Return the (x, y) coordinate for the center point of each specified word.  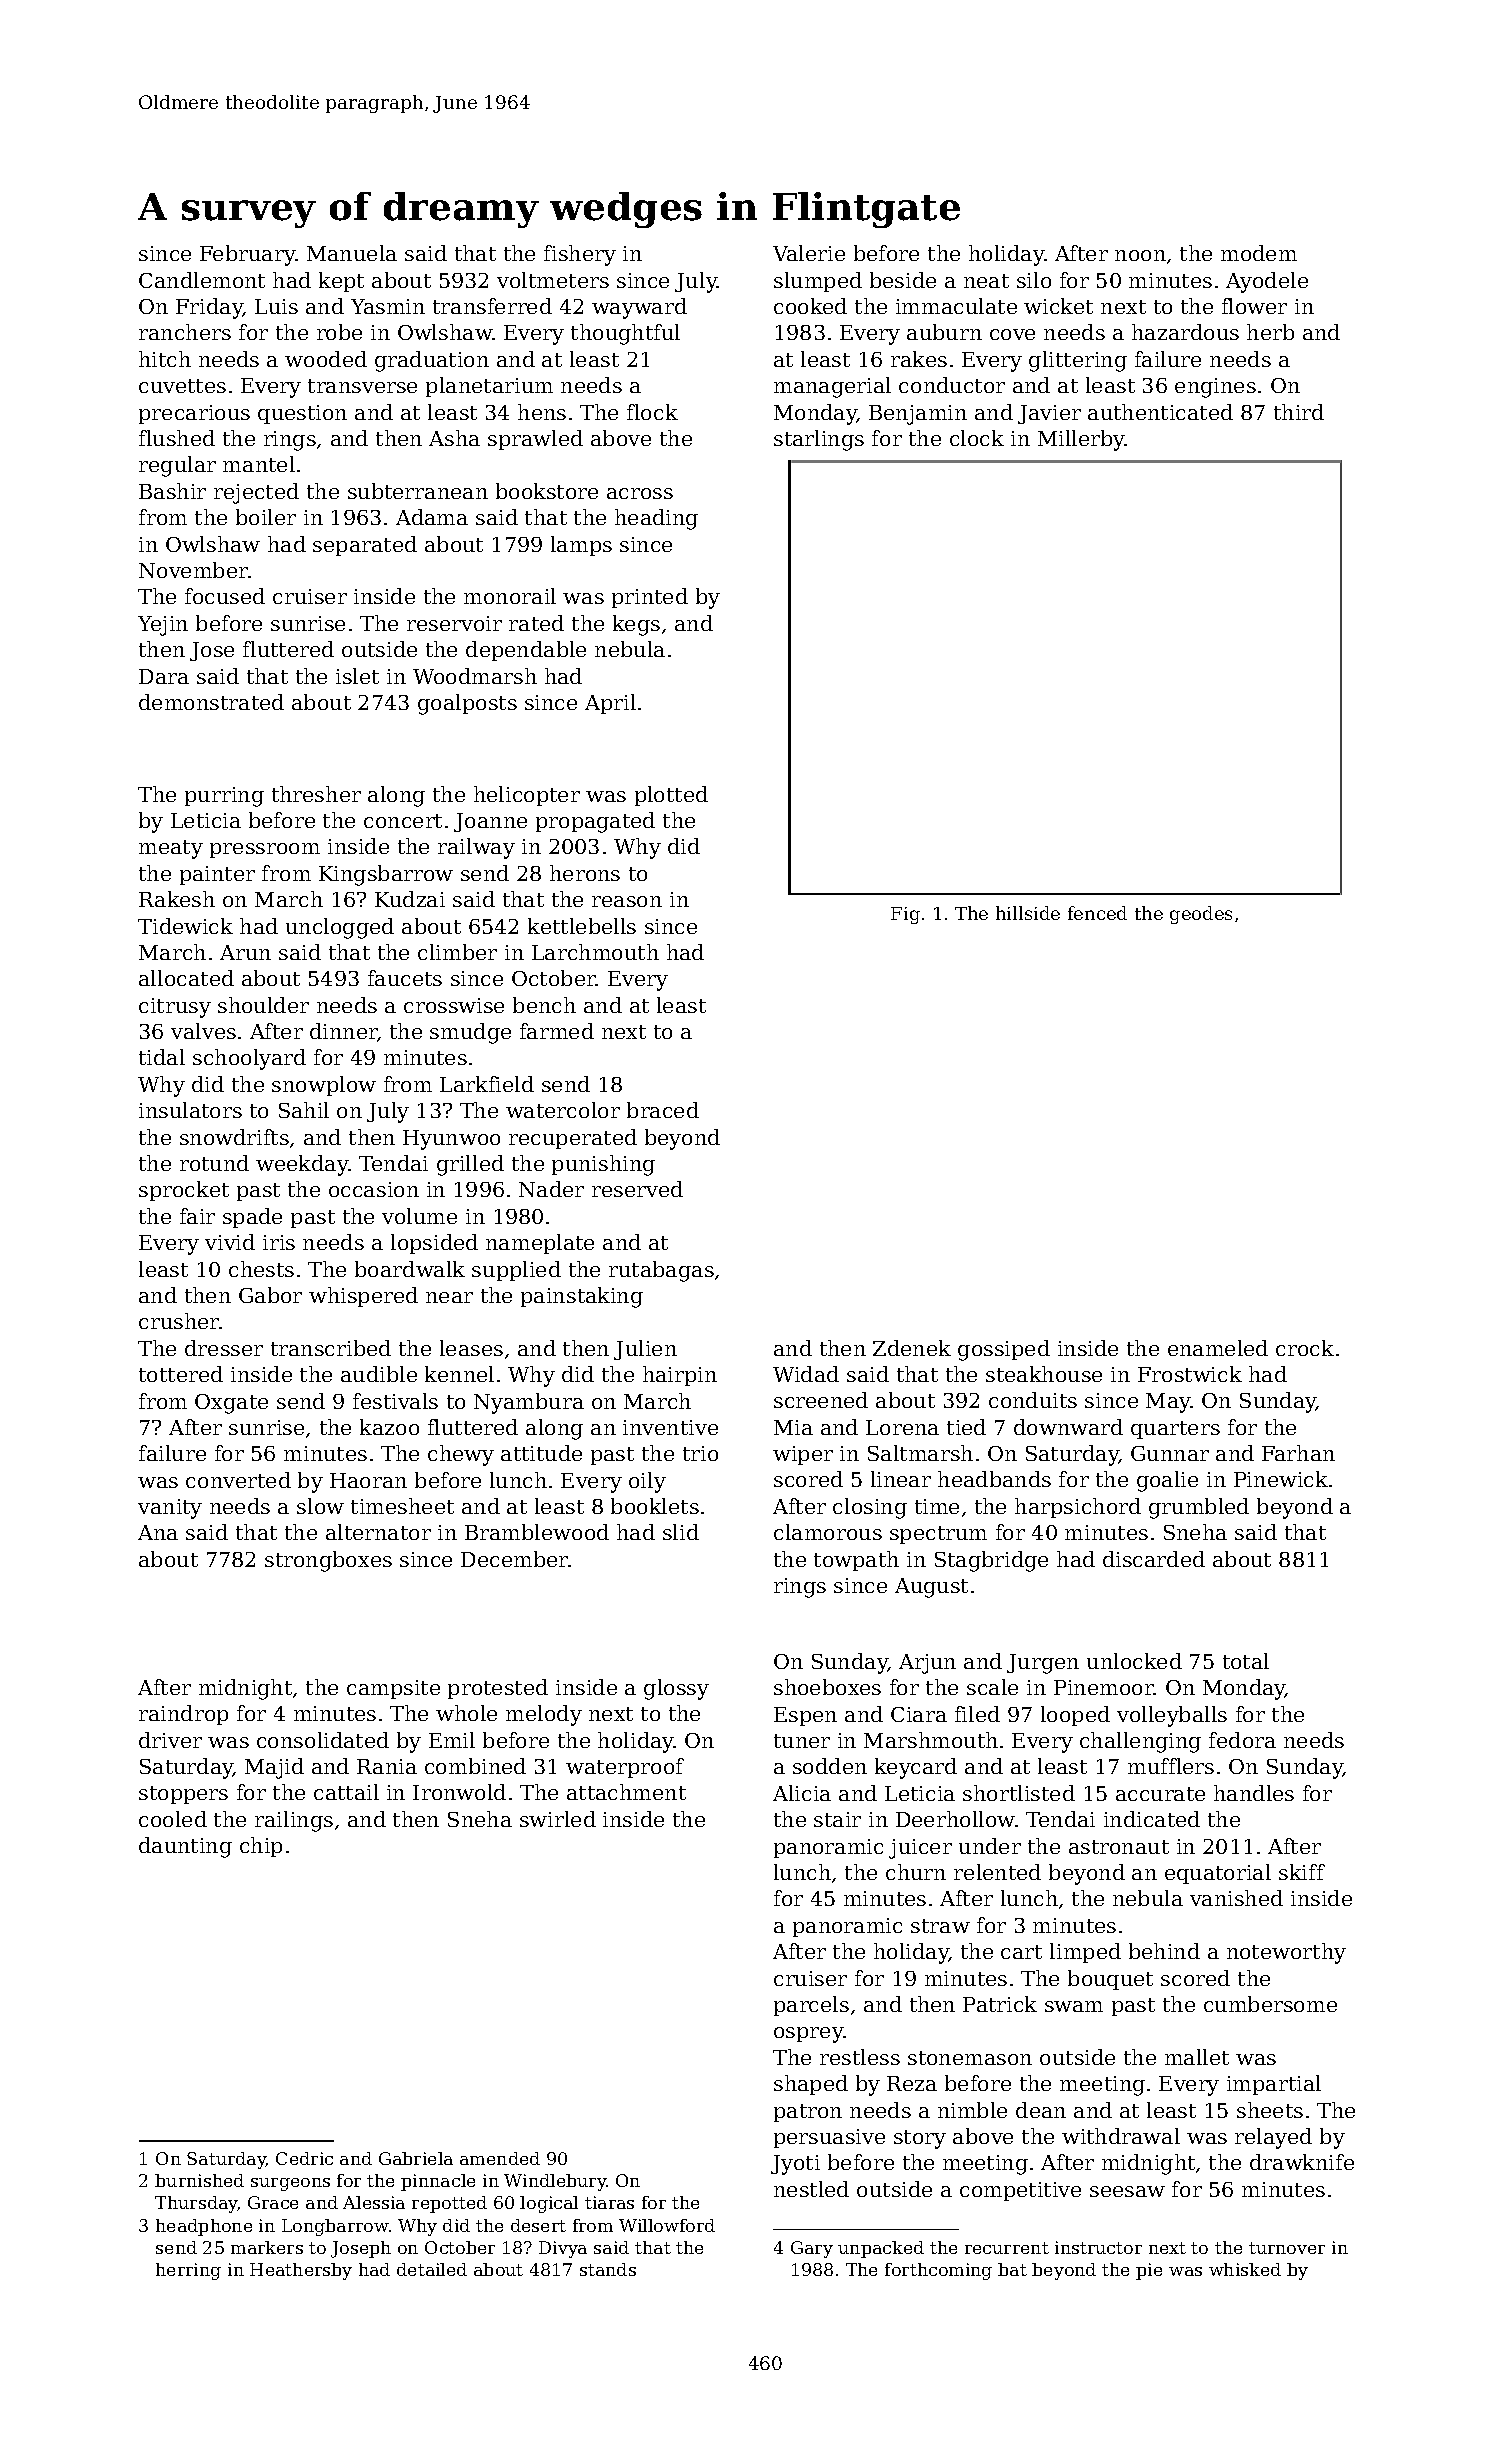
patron (808, 2113)
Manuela (352, 253)
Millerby (1081, 440)
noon (1140, 255)
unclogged (340, 928)
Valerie (809, 253)
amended (500, 2158)
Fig (905, 915)
